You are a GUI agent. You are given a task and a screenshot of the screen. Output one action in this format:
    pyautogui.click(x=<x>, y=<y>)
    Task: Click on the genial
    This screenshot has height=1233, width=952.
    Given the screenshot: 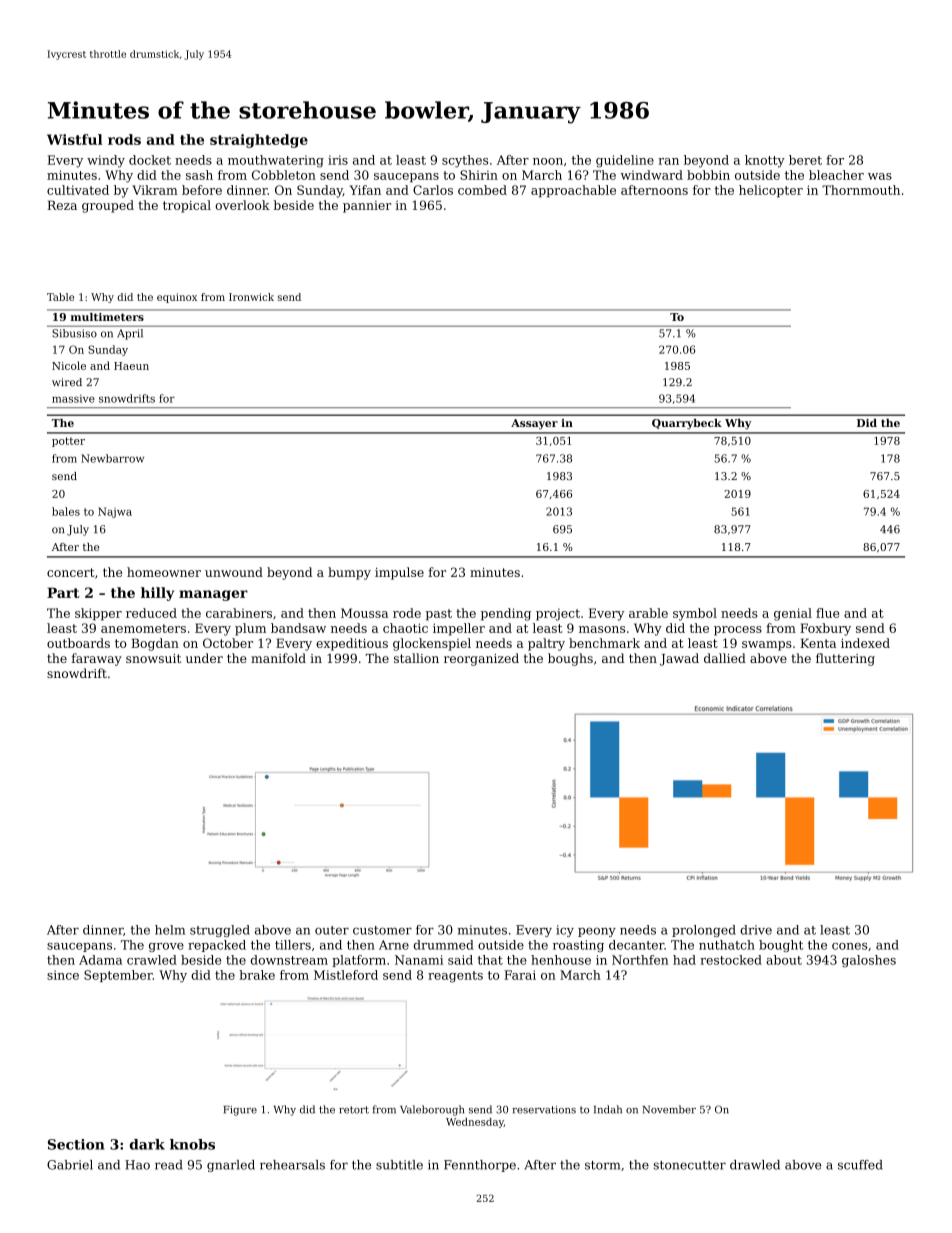 What is the action you would take?
    pyautogui.click(x=793, y=614)
